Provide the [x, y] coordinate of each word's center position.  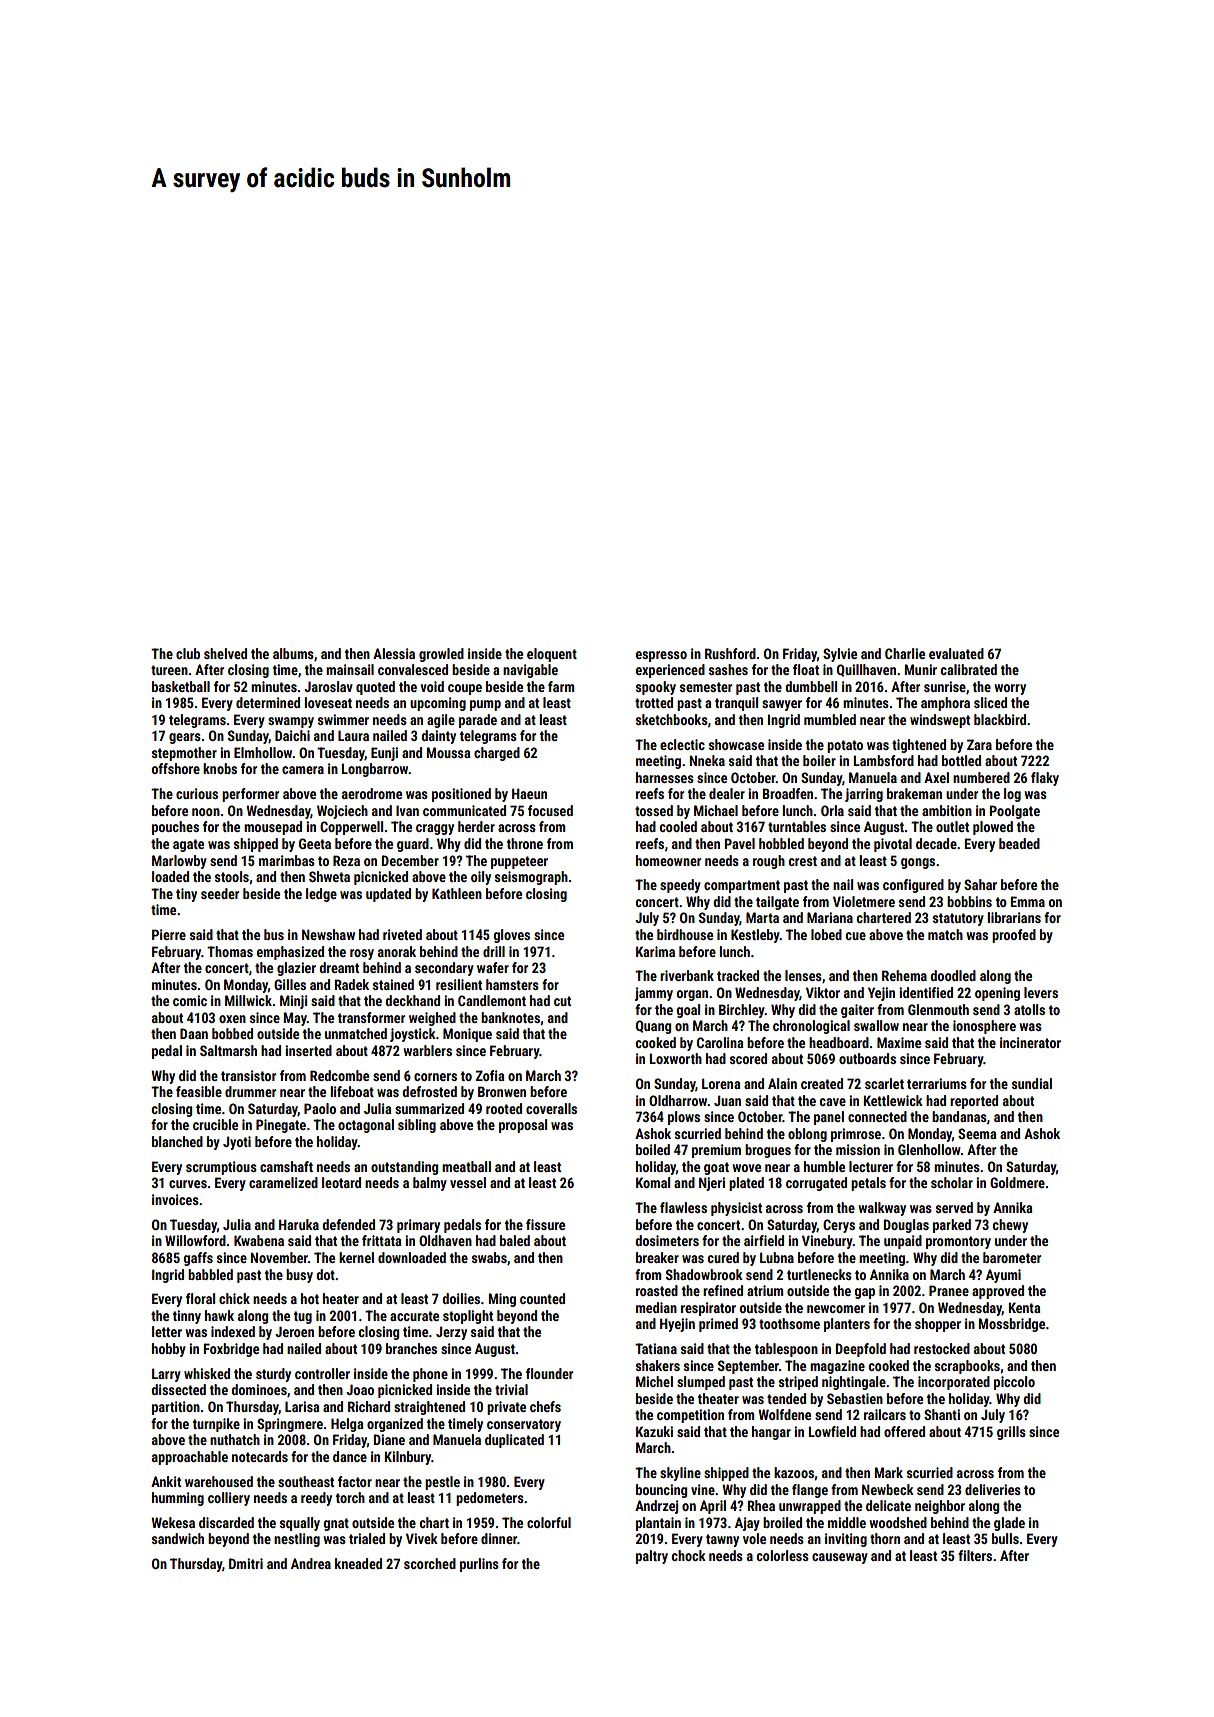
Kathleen [457, 893]
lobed [826, 934]
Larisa [302, 1406]
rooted [504, 1108]
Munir [920, 669]
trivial [511, 1389]
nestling [297, 1540]
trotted [654, 702]
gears [185, 738]
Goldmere [1017, 1182]
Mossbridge [1011, 1325]
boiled [653, 1149]
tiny [186, 895]
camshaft [286, 1166]
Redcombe [339, 1075]
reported [974, 1102]
